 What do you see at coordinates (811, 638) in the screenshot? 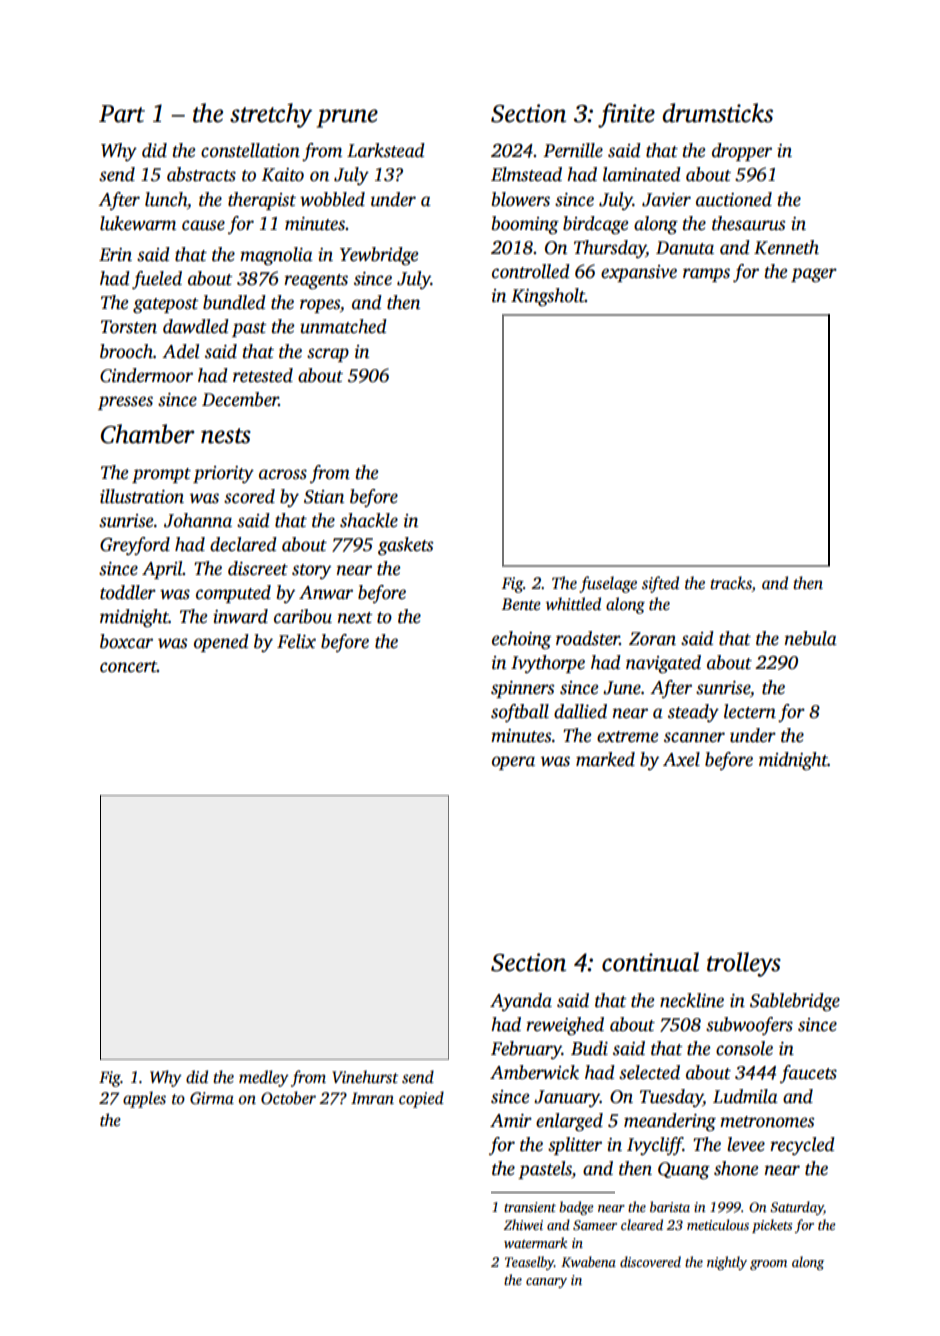
I see `nebula` at bounding box center [811, 638].
